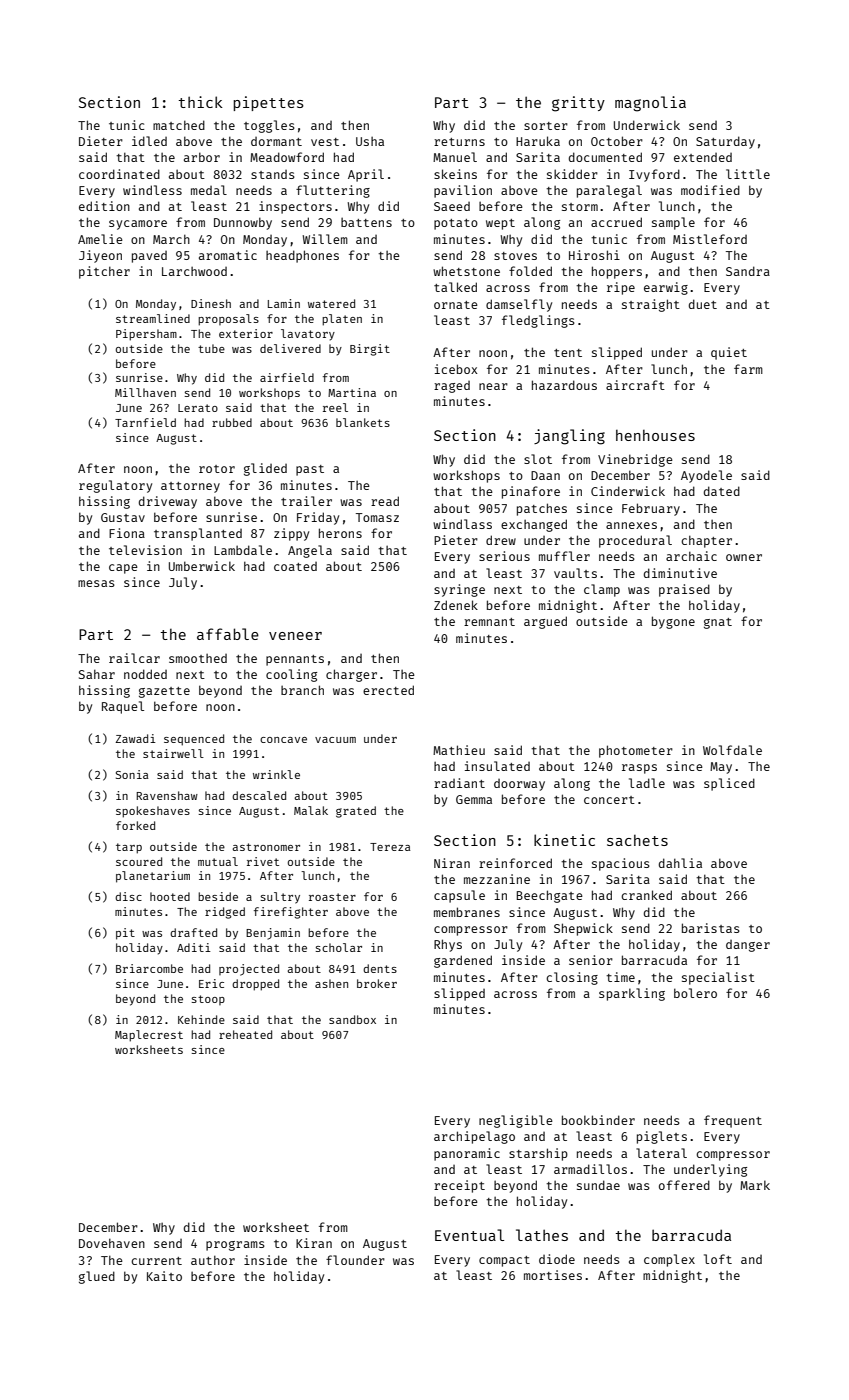 Image resolution: width=849 pixels, height=1400 pixels. What do you see at coordinates (145, 674) in the page?
I see `nodded` at bounding box center [145, 674].
